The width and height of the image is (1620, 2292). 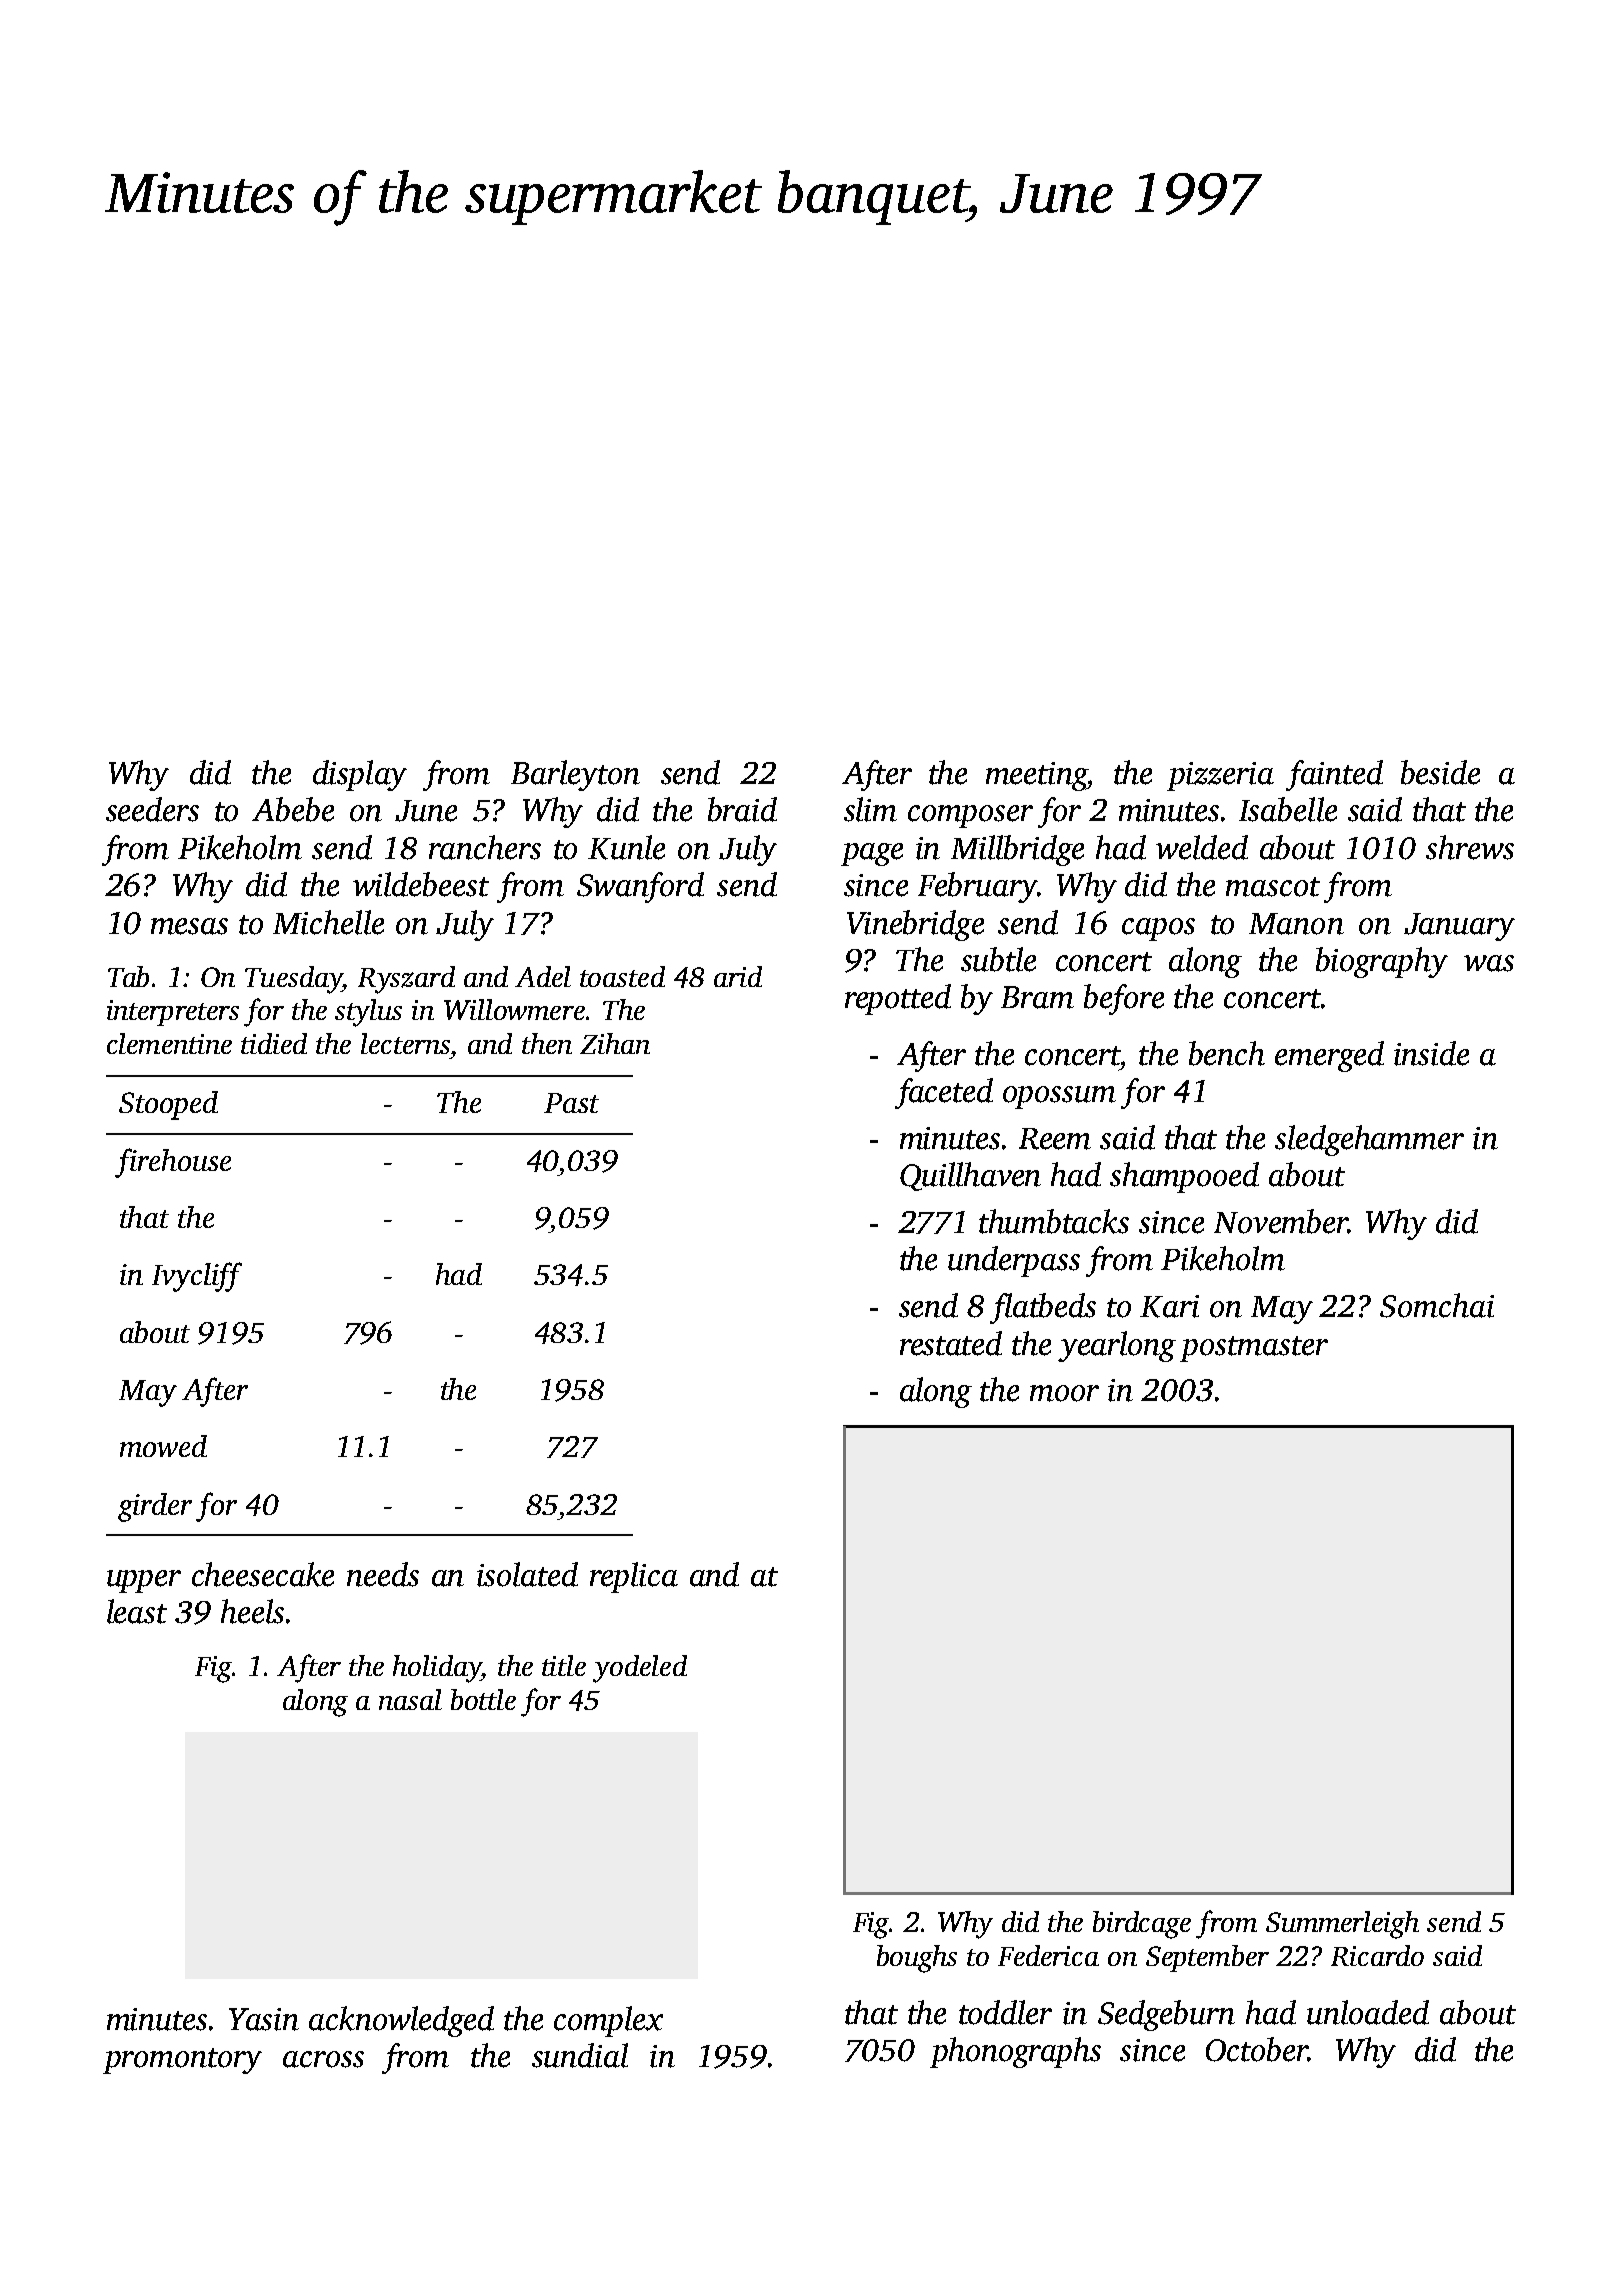 I want to click on mowed, so click(x=163, y=1446).
